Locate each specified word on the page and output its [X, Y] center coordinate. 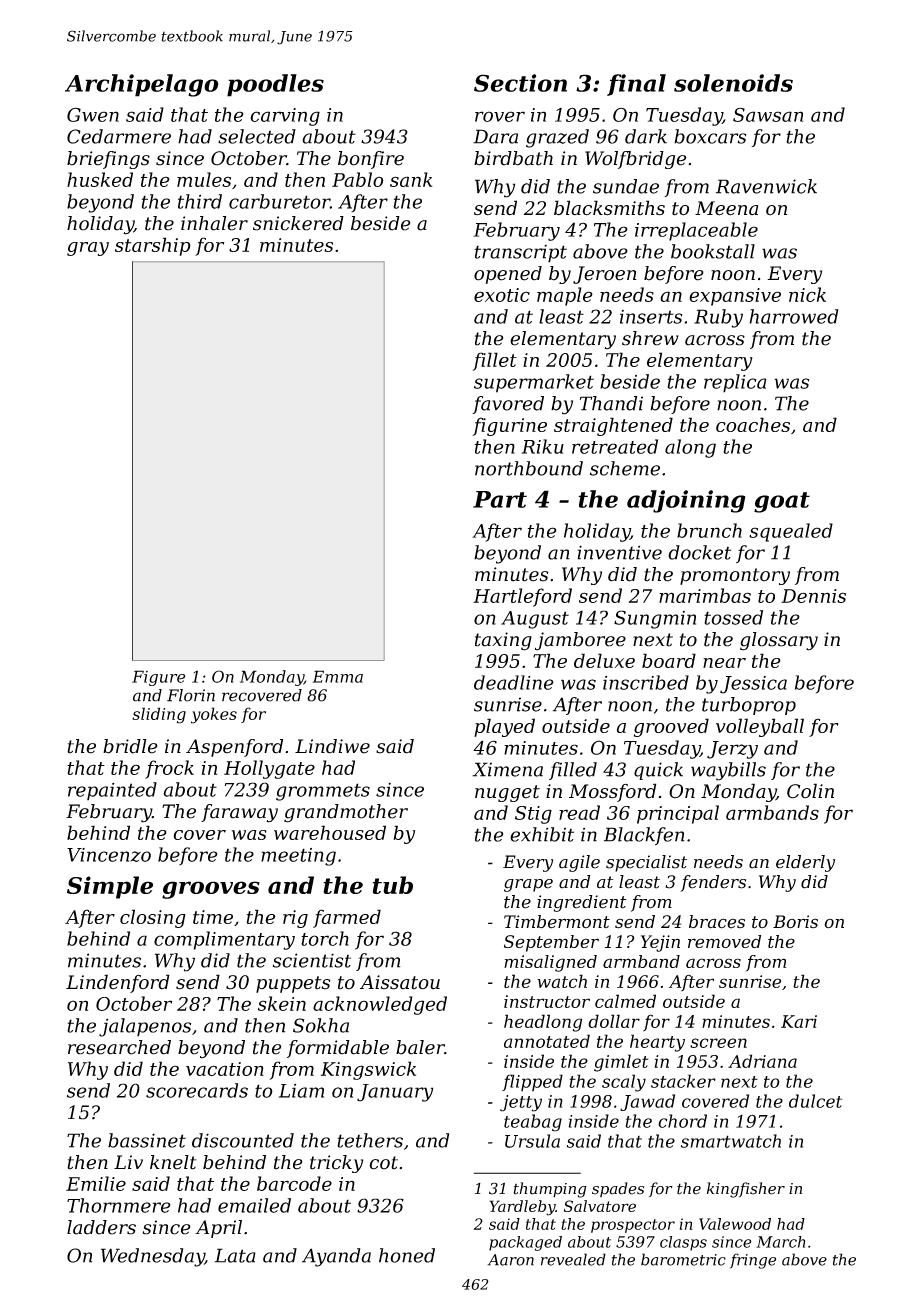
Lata [235, 1255]
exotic [502, 295]
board [669, 660]
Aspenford [234, 748]
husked [100, 179]
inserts [651, 317]
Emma [337, 676]
